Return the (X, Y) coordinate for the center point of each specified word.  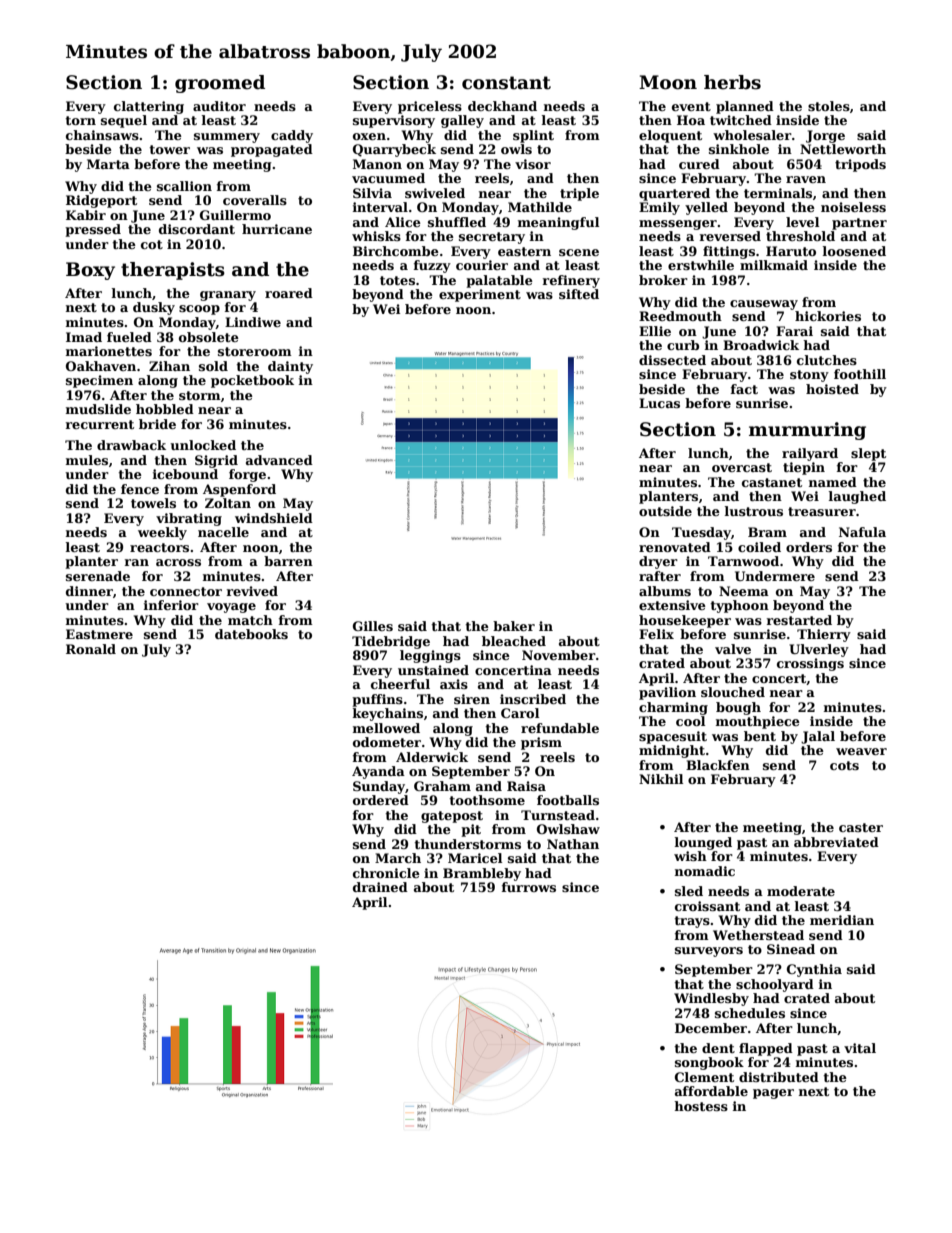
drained (380, 887)
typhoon (739, 606)
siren (472, 699)
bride (157, 424)
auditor (219, 106)
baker (514, 626)
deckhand (502, 106)
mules (87, 460)
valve (733, 649)
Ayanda (378, 772)
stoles (829, 106)
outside (665, 511)
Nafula (862, 532)
